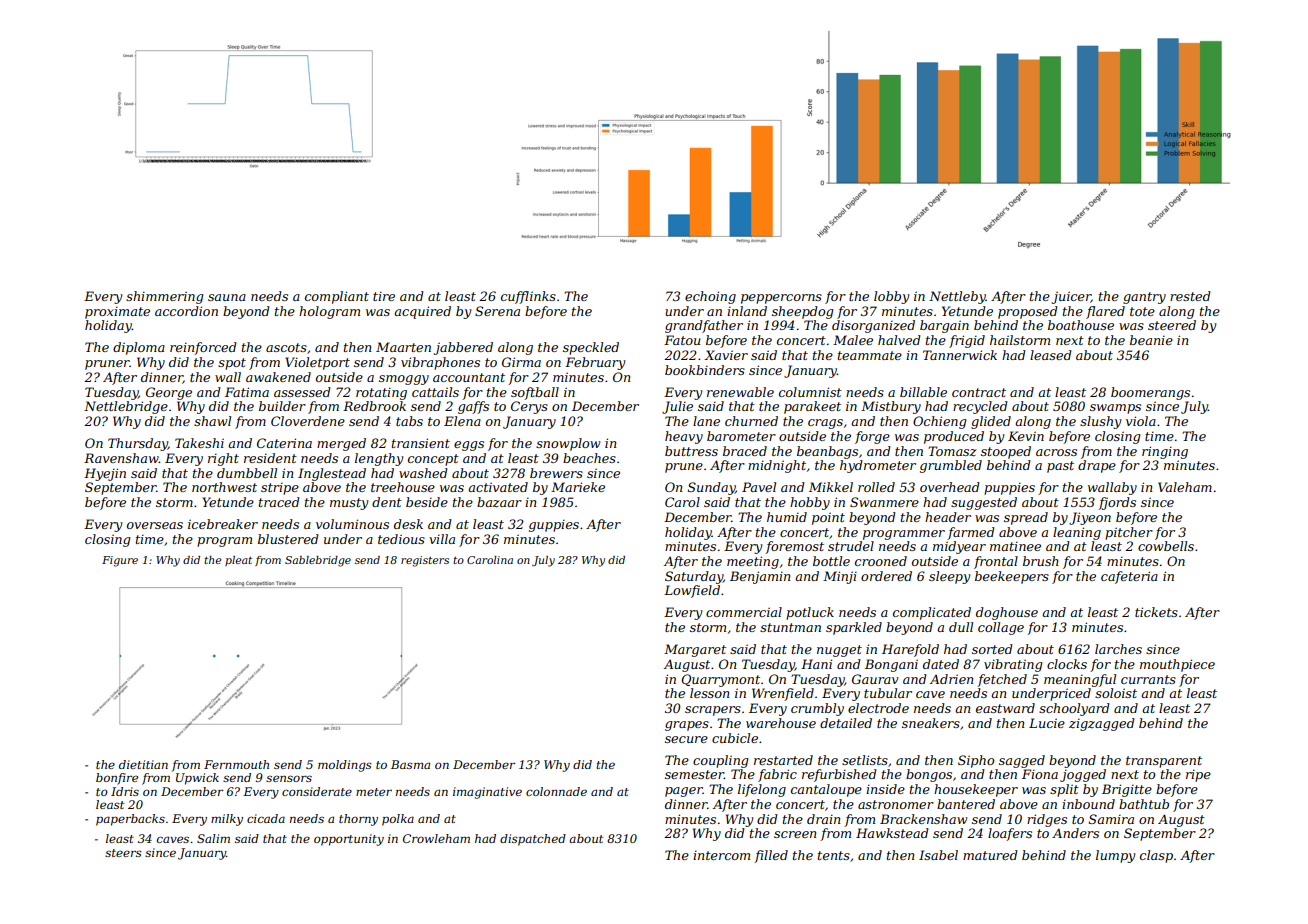 The image size is (1308, 924). What do you see at coordinates (1097, 466) in the screenshot?
I see `drape` at bounding box center [1097, 466].
